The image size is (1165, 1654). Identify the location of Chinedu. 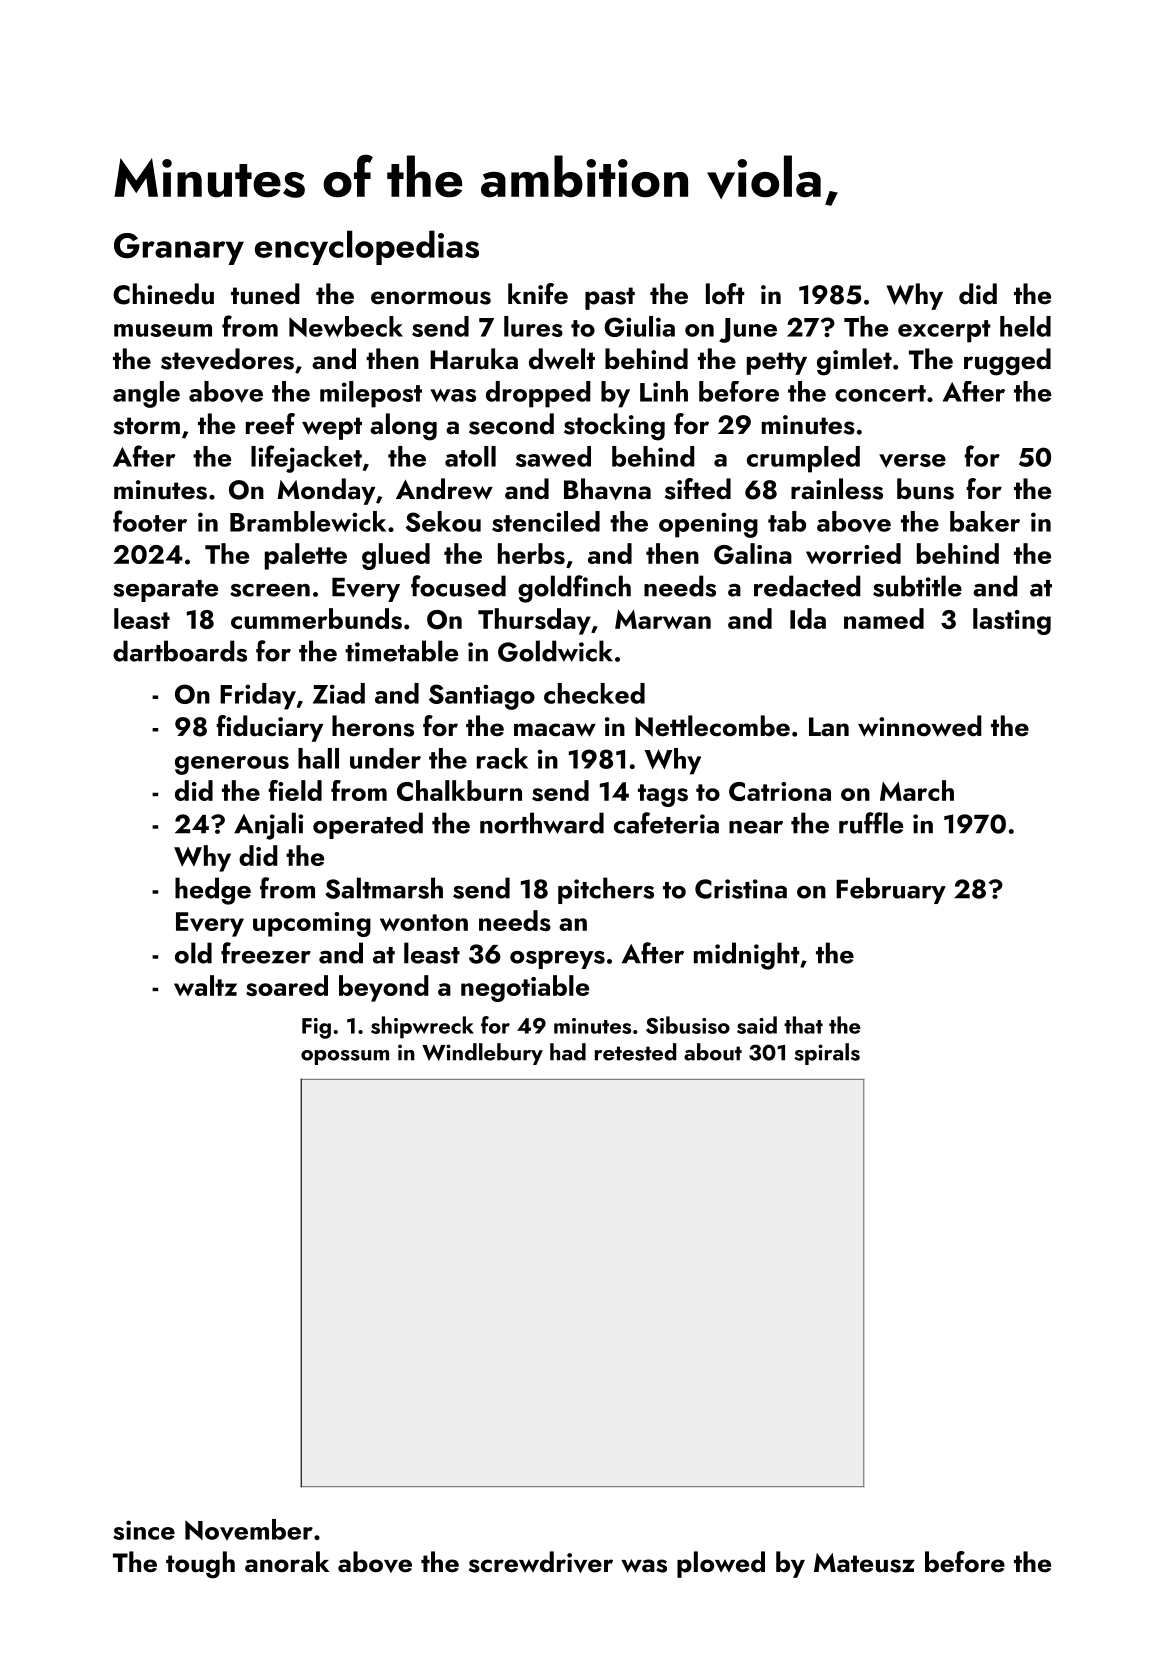
(163, 294).
